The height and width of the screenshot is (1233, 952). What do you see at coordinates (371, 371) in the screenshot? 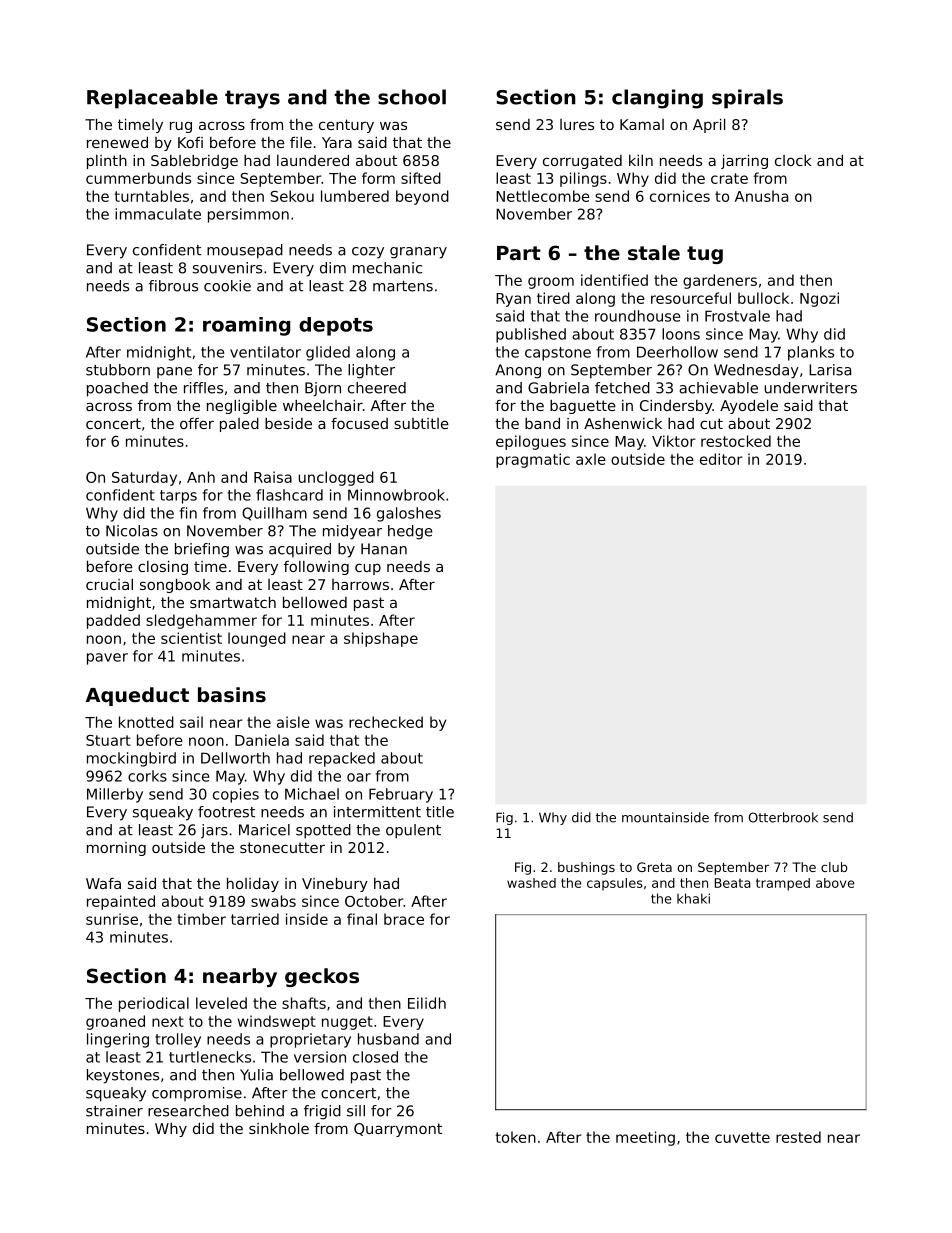
I see `lighter` at bounding box center [371, 371].
